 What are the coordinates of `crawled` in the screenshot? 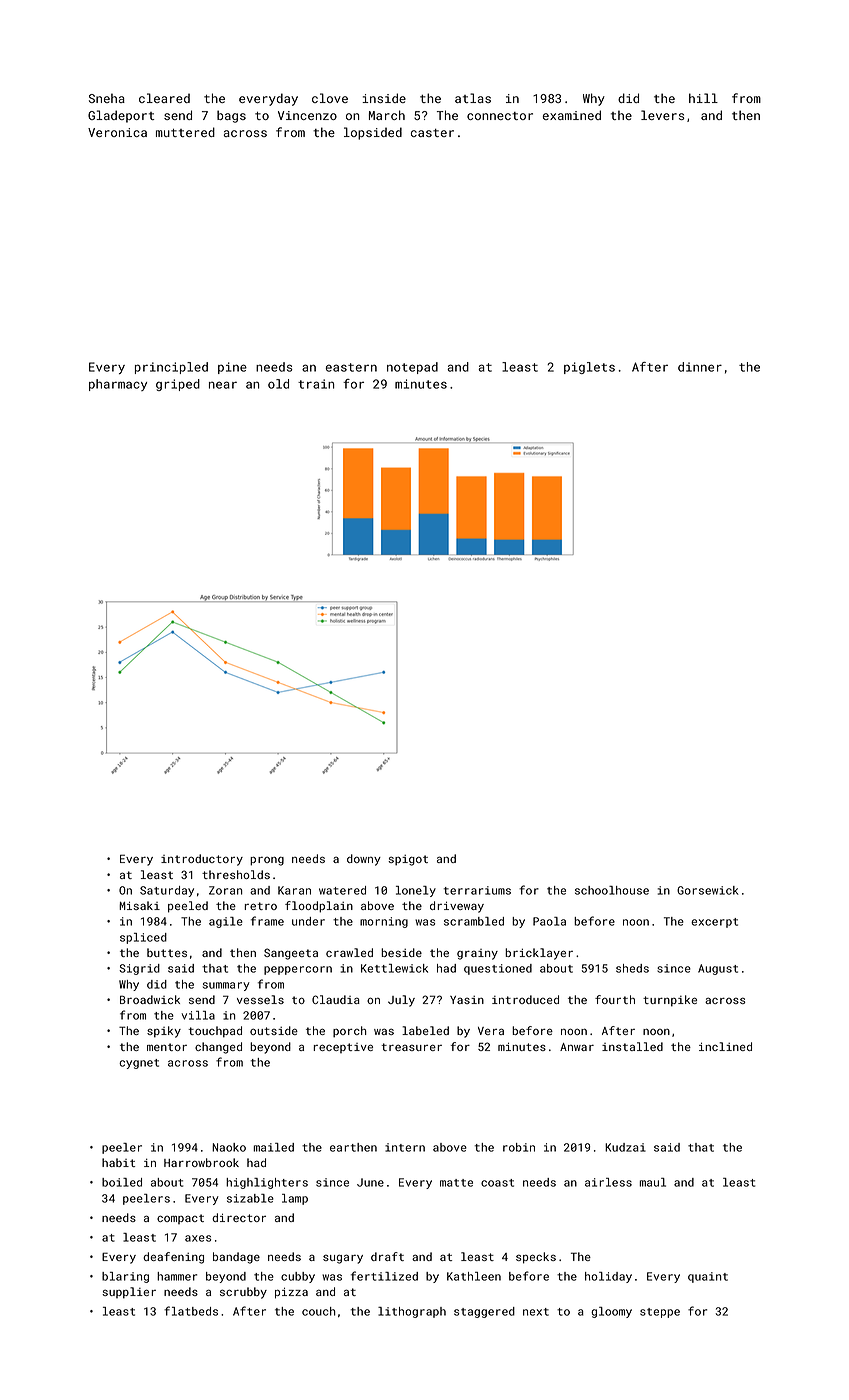 It's located at (349, 952).
